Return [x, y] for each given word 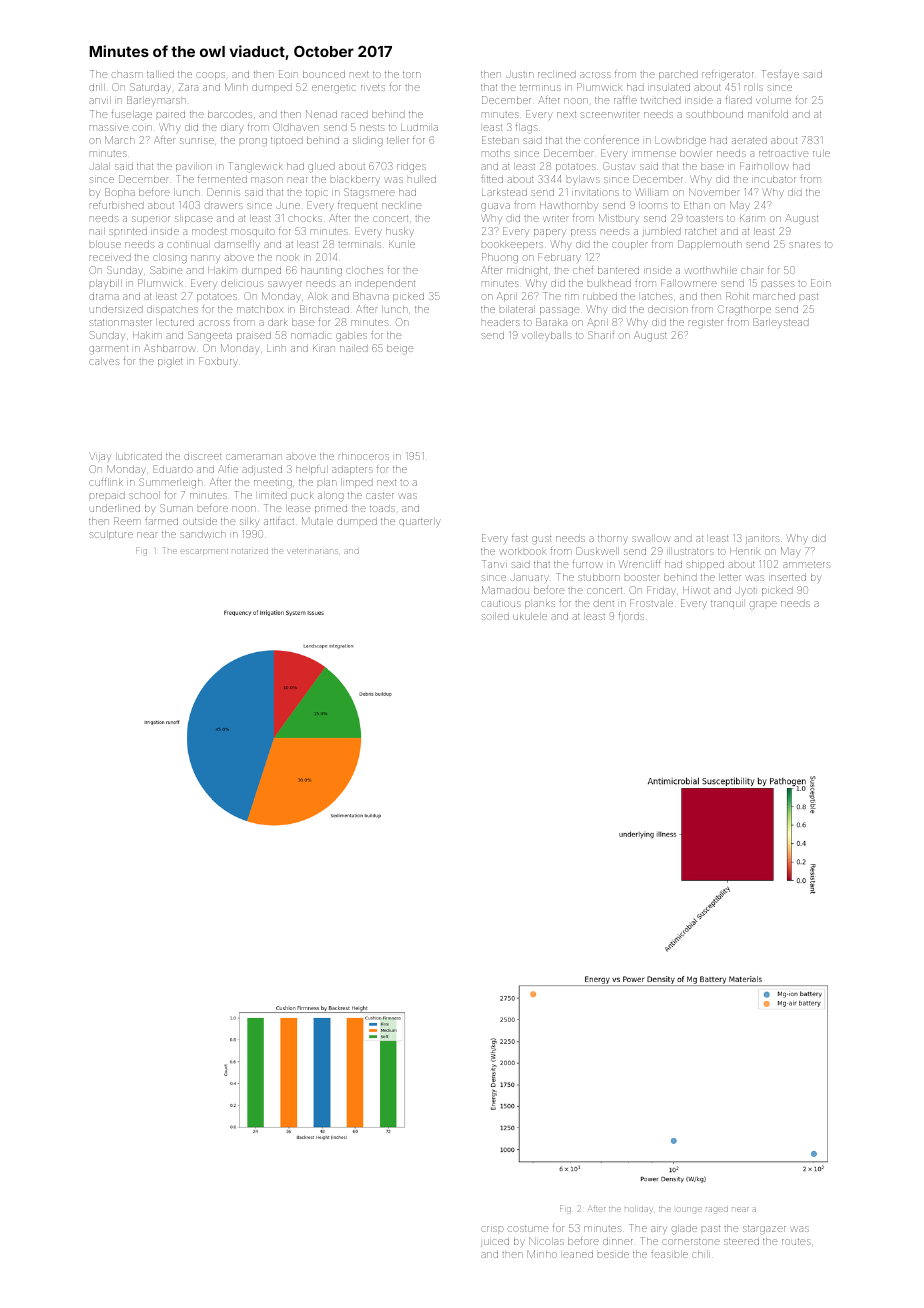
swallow [651, 538]
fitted [492, 179]
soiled [495, 616]
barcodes [230, 114]
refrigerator [728, 75]
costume [529, 1228]
